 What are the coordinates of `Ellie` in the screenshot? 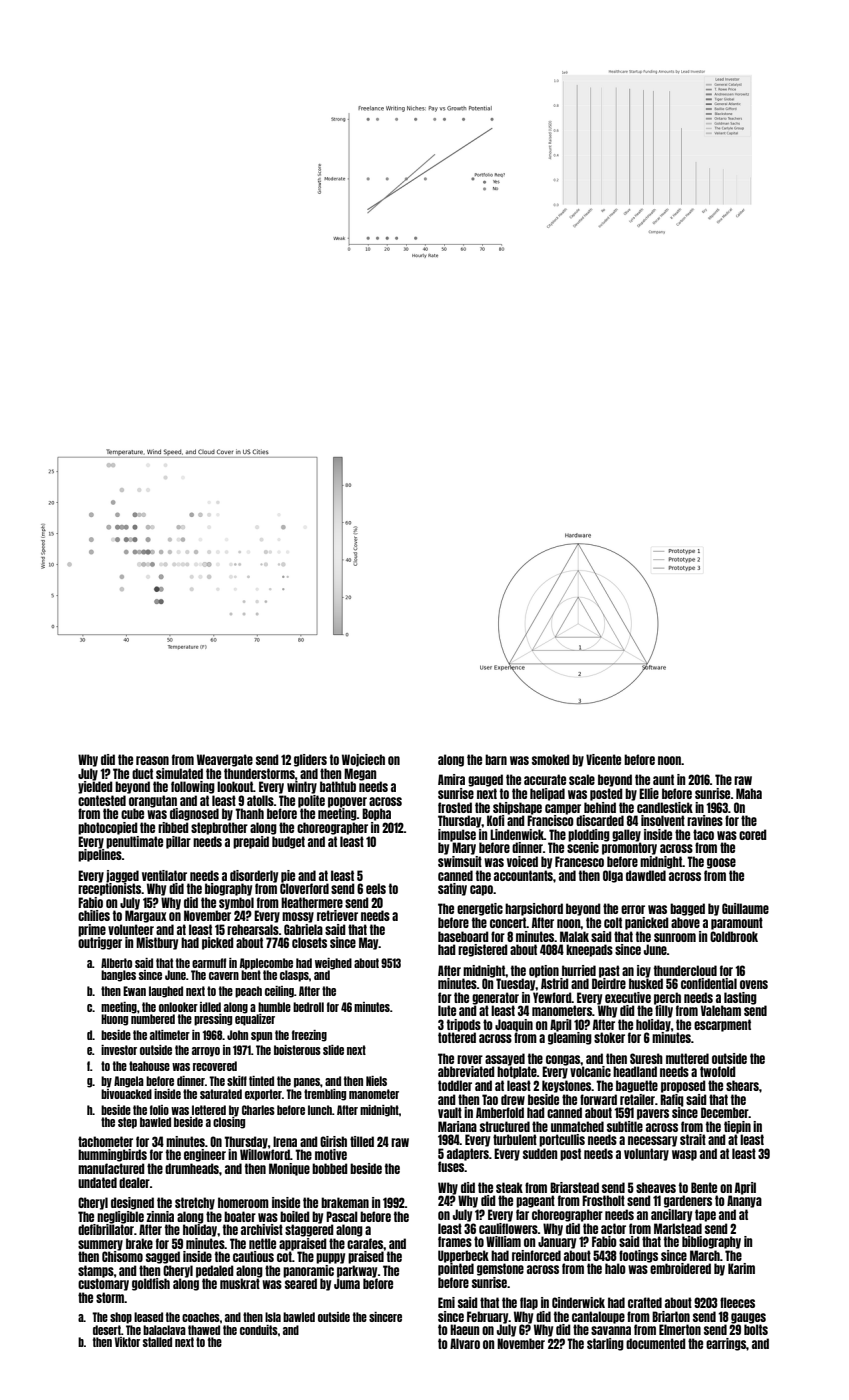 It's located at (649, 793).
